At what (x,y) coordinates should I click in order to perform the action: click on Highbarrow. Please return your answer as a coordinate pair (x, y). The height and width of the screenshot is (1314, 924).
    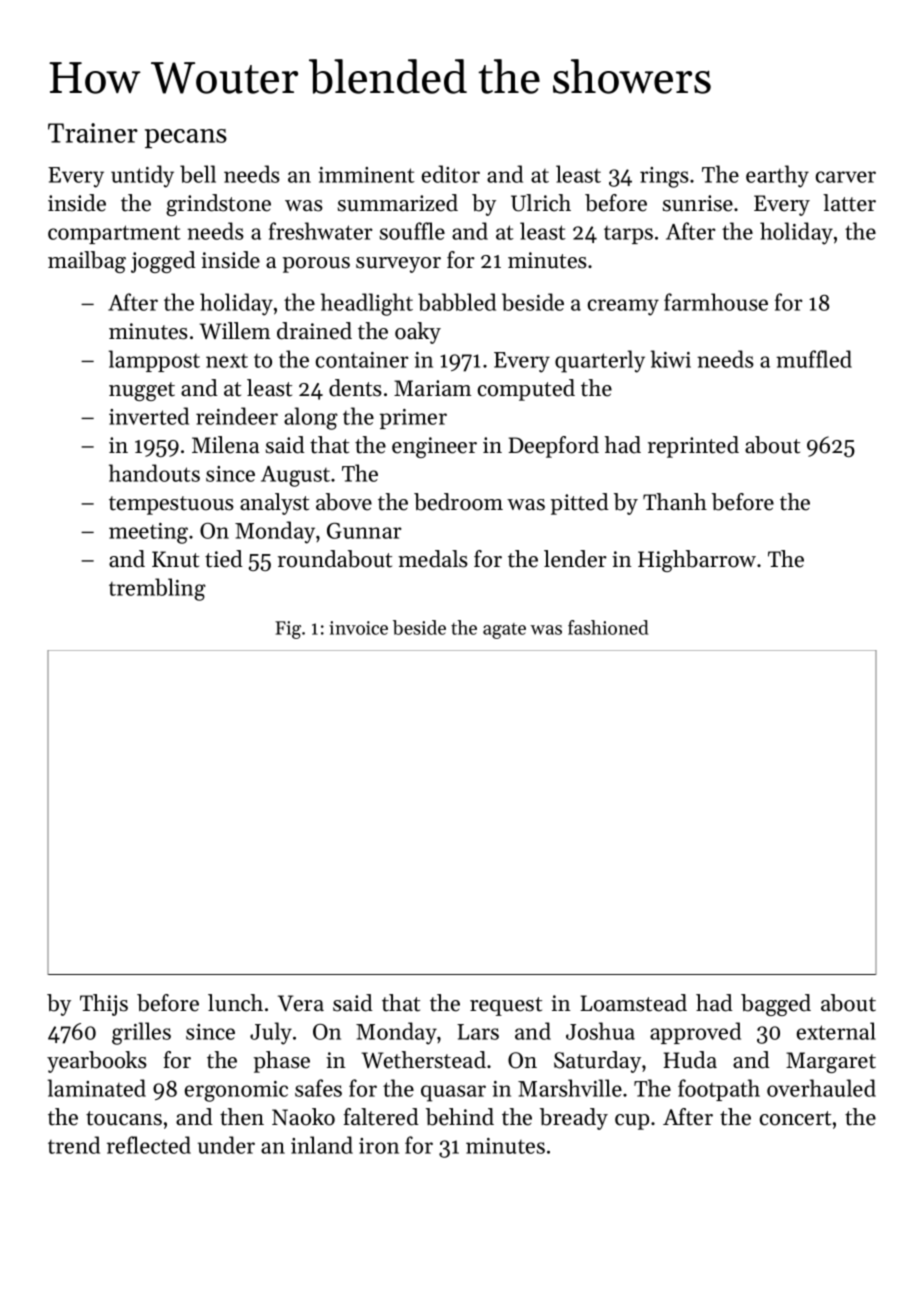
    Looking at the image, I should click on (697, 561).
